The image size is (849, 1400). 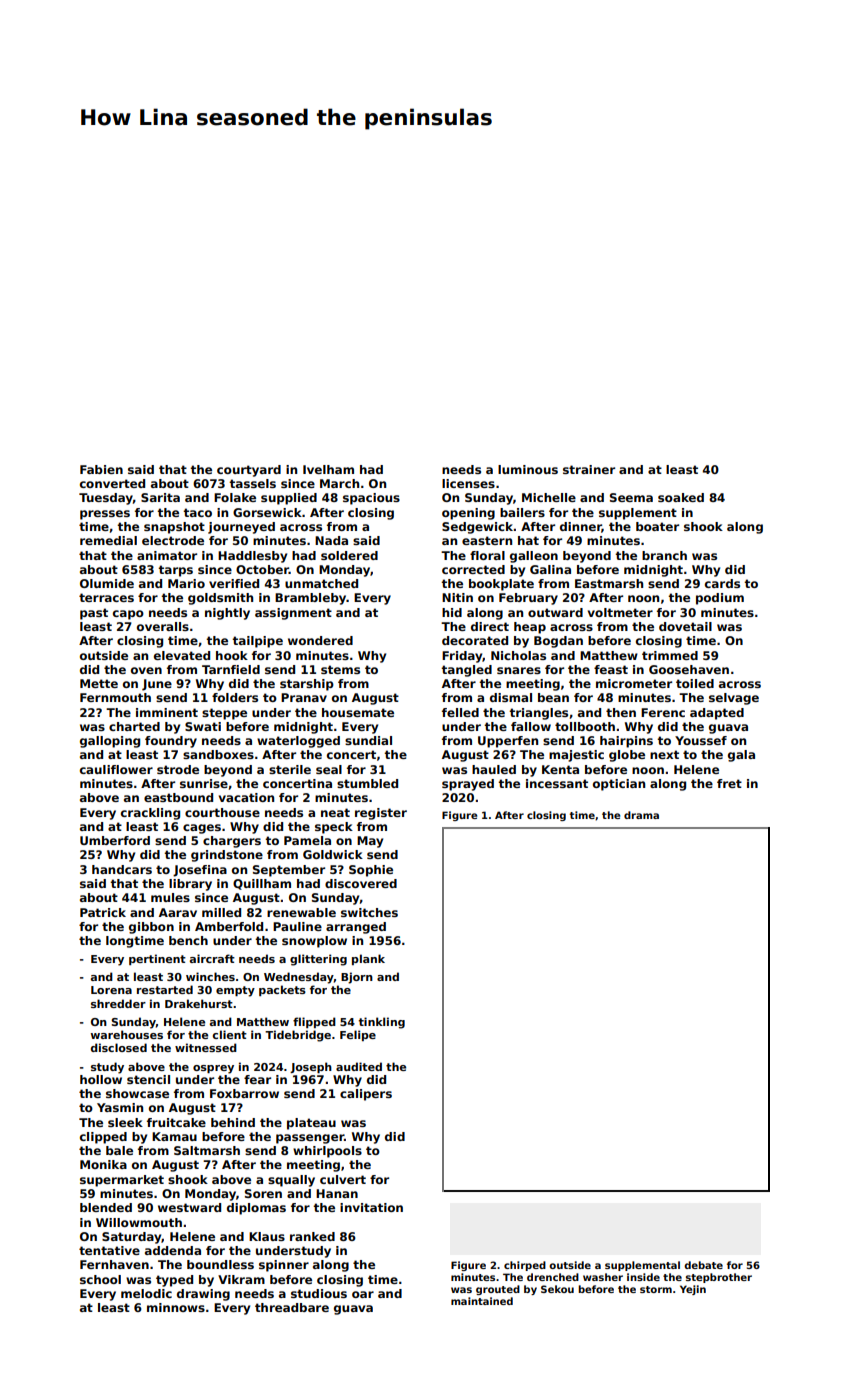 What do you see at coordinates (105, 515) in the screenshot?
I see `presses` at bounding box center [105, 515].
